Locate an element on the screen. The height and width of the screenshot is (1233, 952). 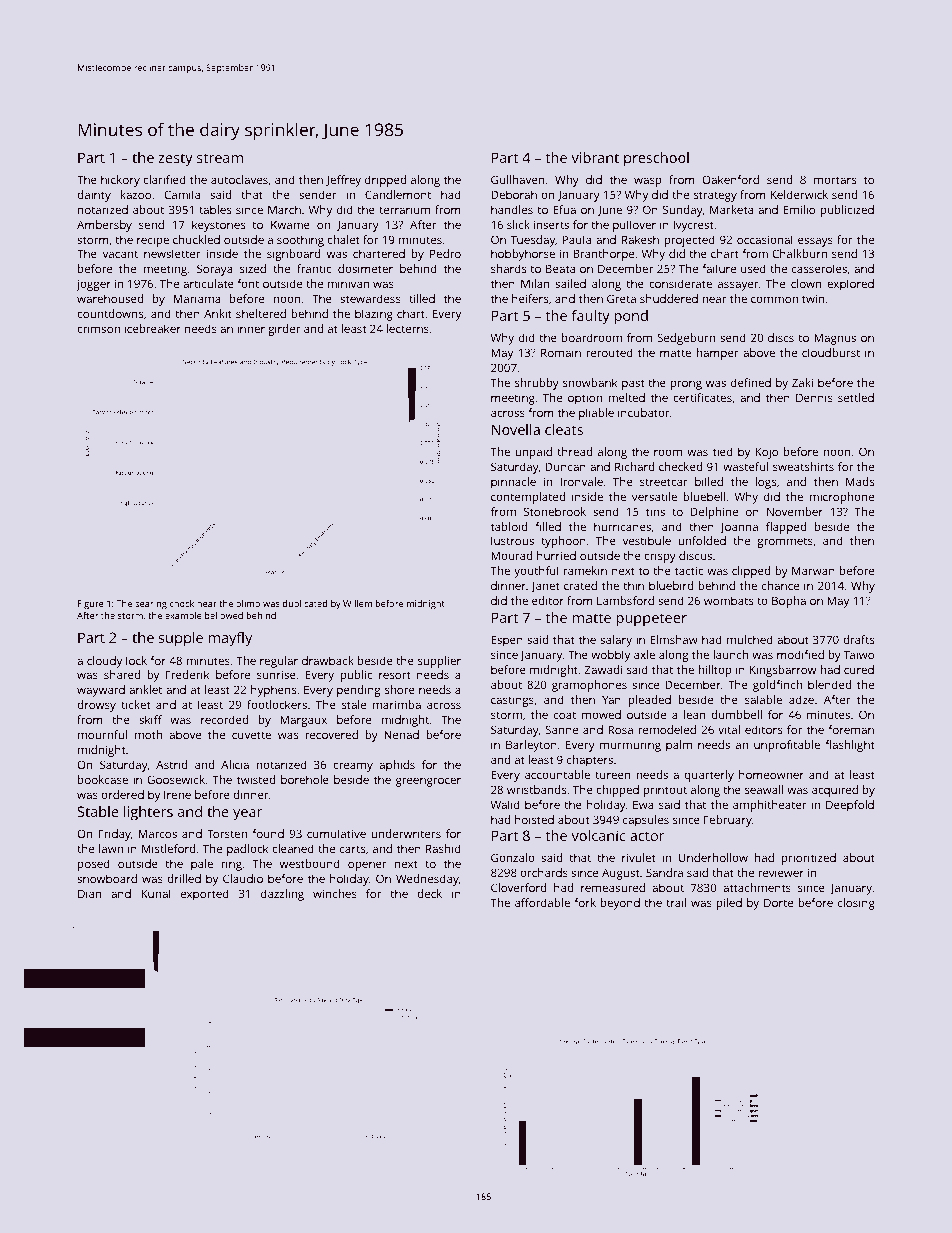
wristbands is located at coordinates (536, 789).
